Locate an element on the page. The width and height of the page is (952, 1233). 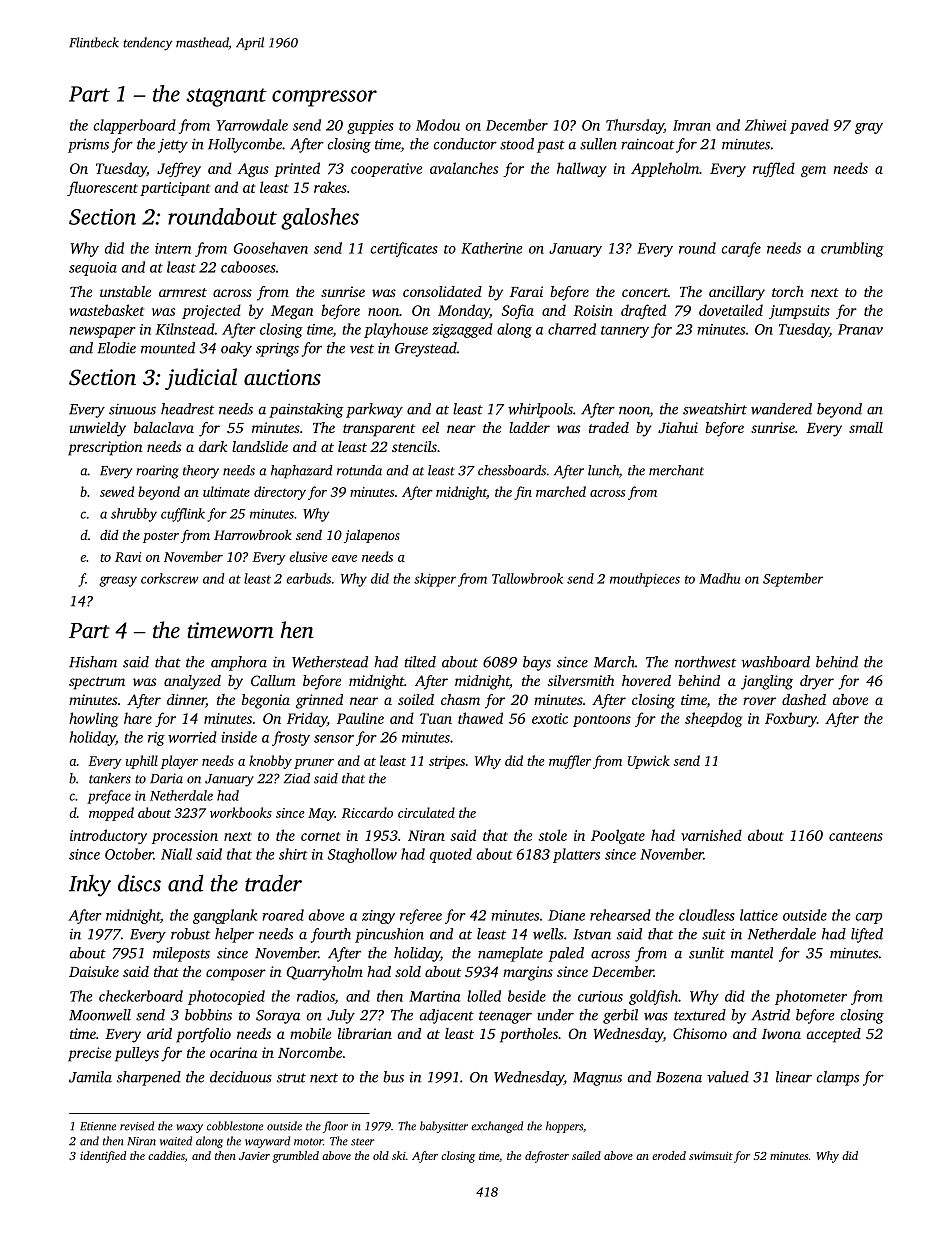
grumbled is located at coordinates (296, 1157).
